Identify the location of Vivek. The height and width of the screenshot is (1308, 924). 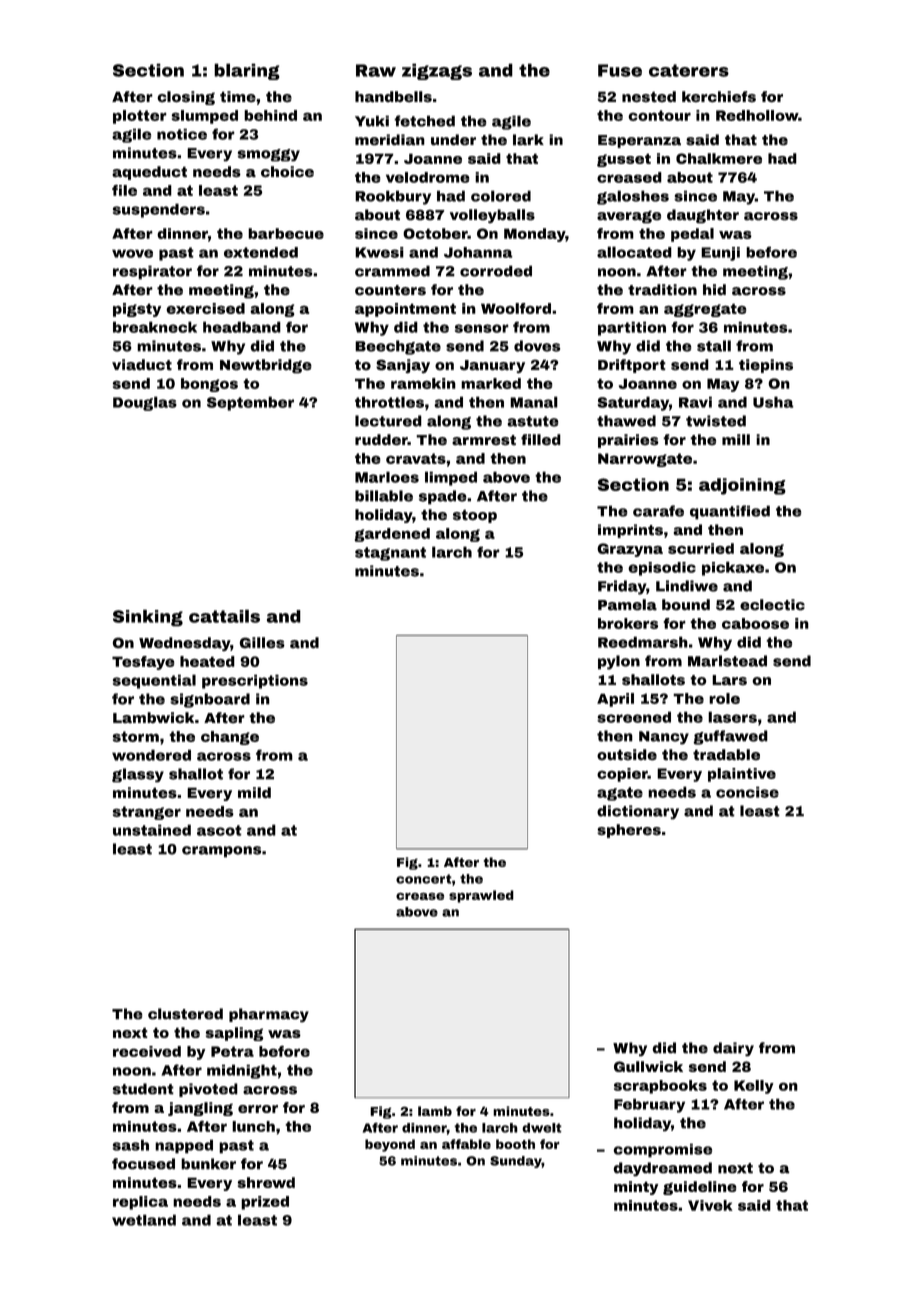
(710, 1205).
